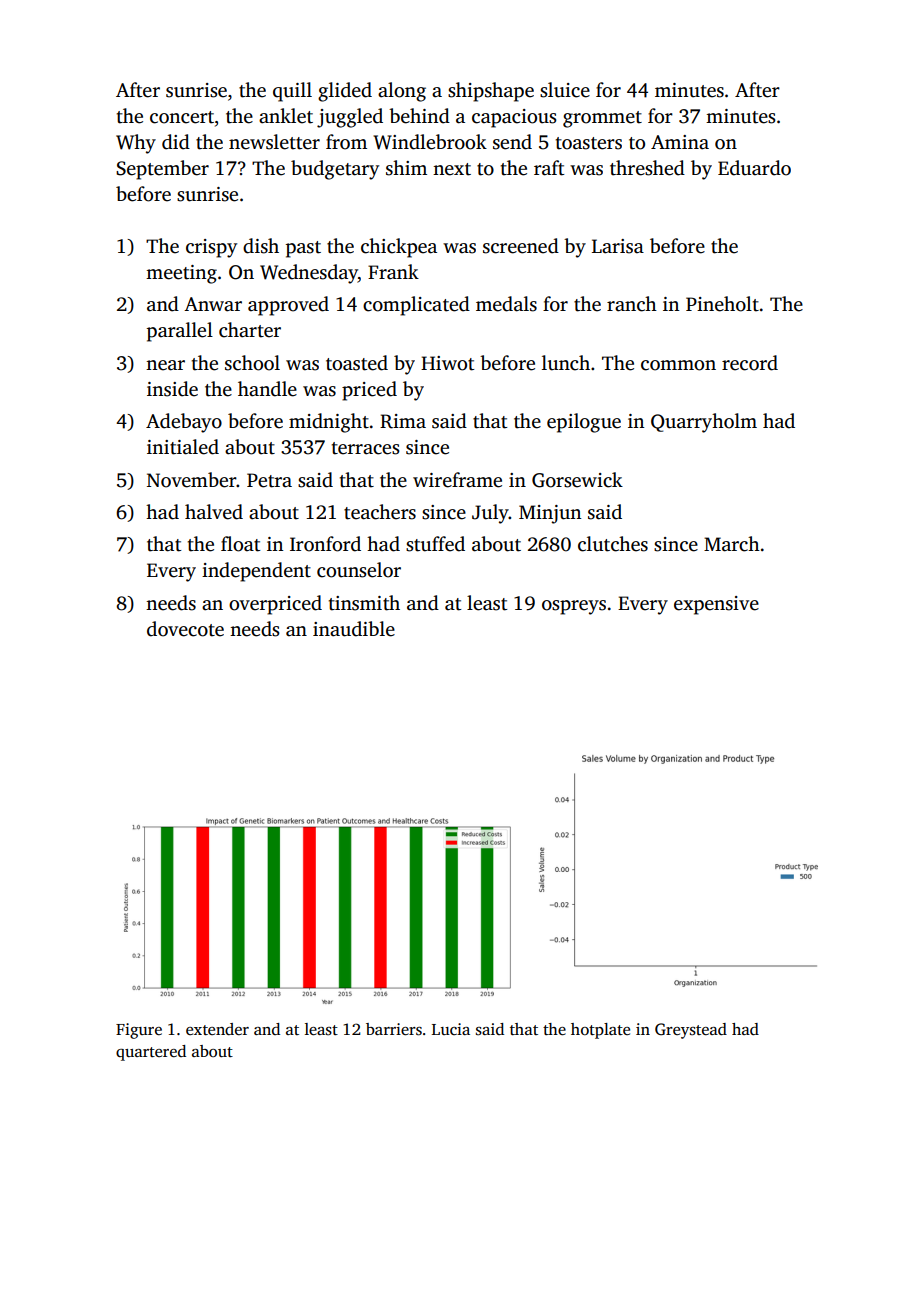 This screenshot has width=924, height=1311. What do you see at coordinates (521, 246) in the screenshot?
I see `screened` at bounding box center [521, 246].
